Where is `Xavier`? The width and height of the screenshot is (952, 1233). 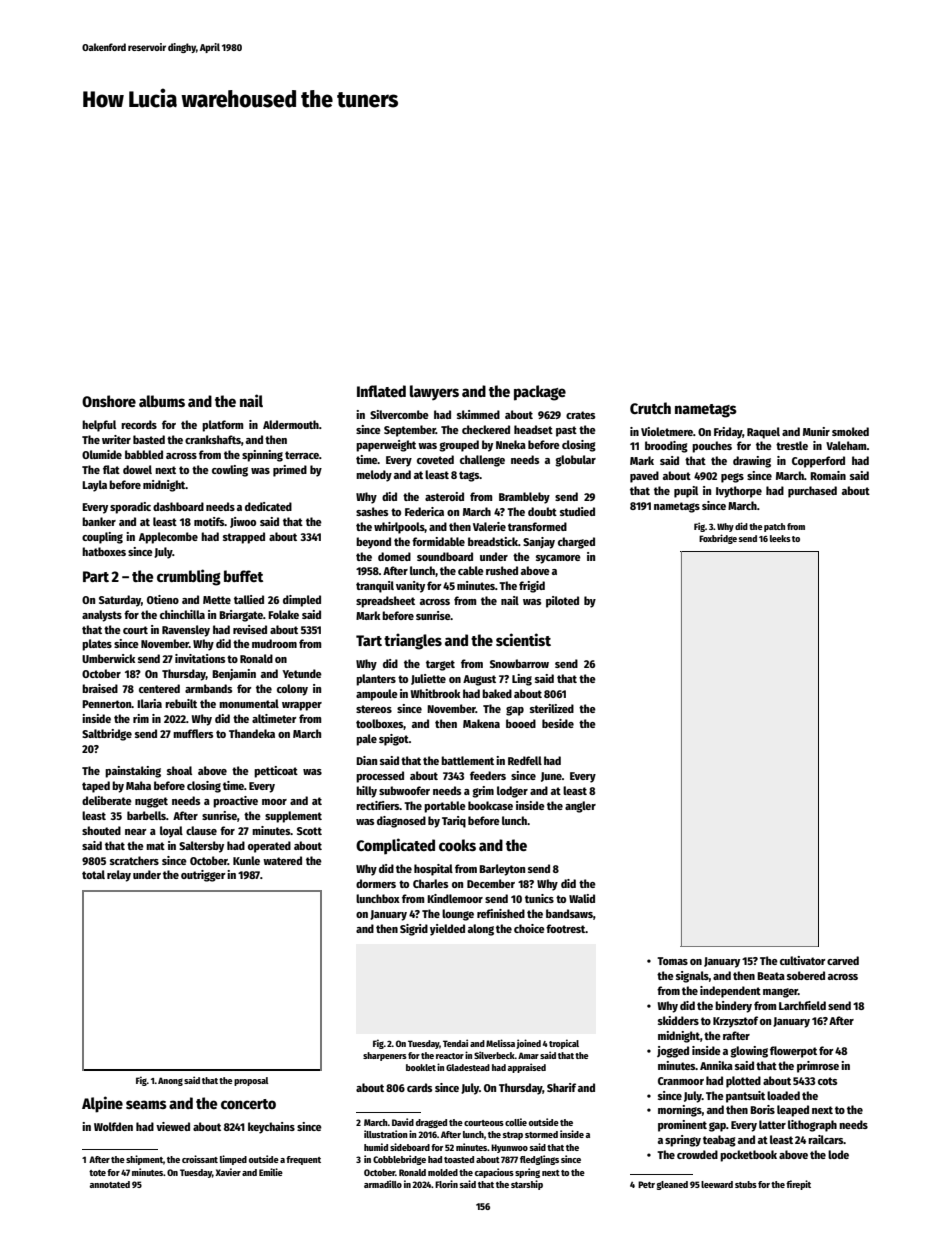
Xavier is located at coordinates (228, 1172).
